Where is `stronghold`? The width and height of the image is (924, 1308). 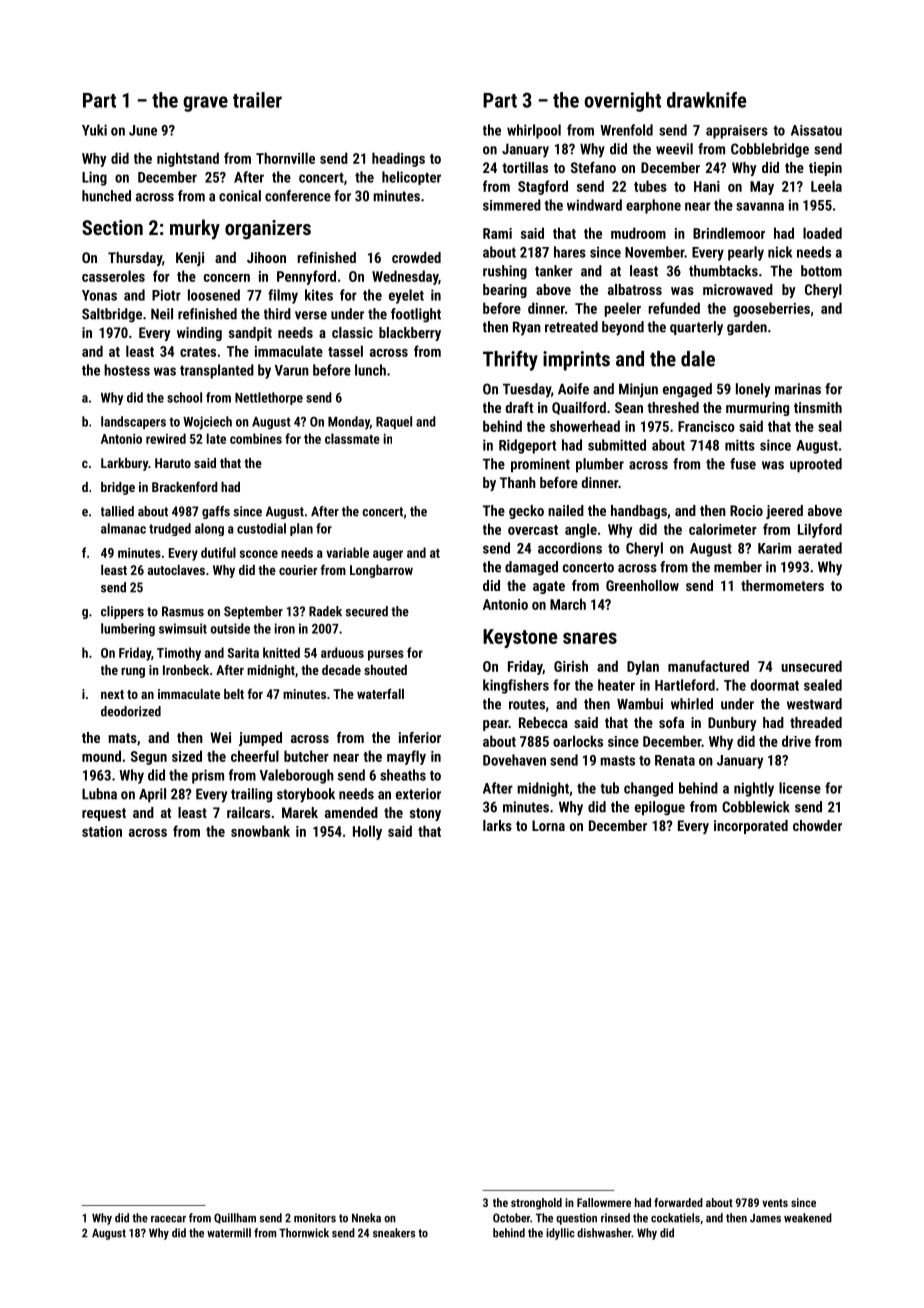
stronghold is located at coordinates (536, 1204).
